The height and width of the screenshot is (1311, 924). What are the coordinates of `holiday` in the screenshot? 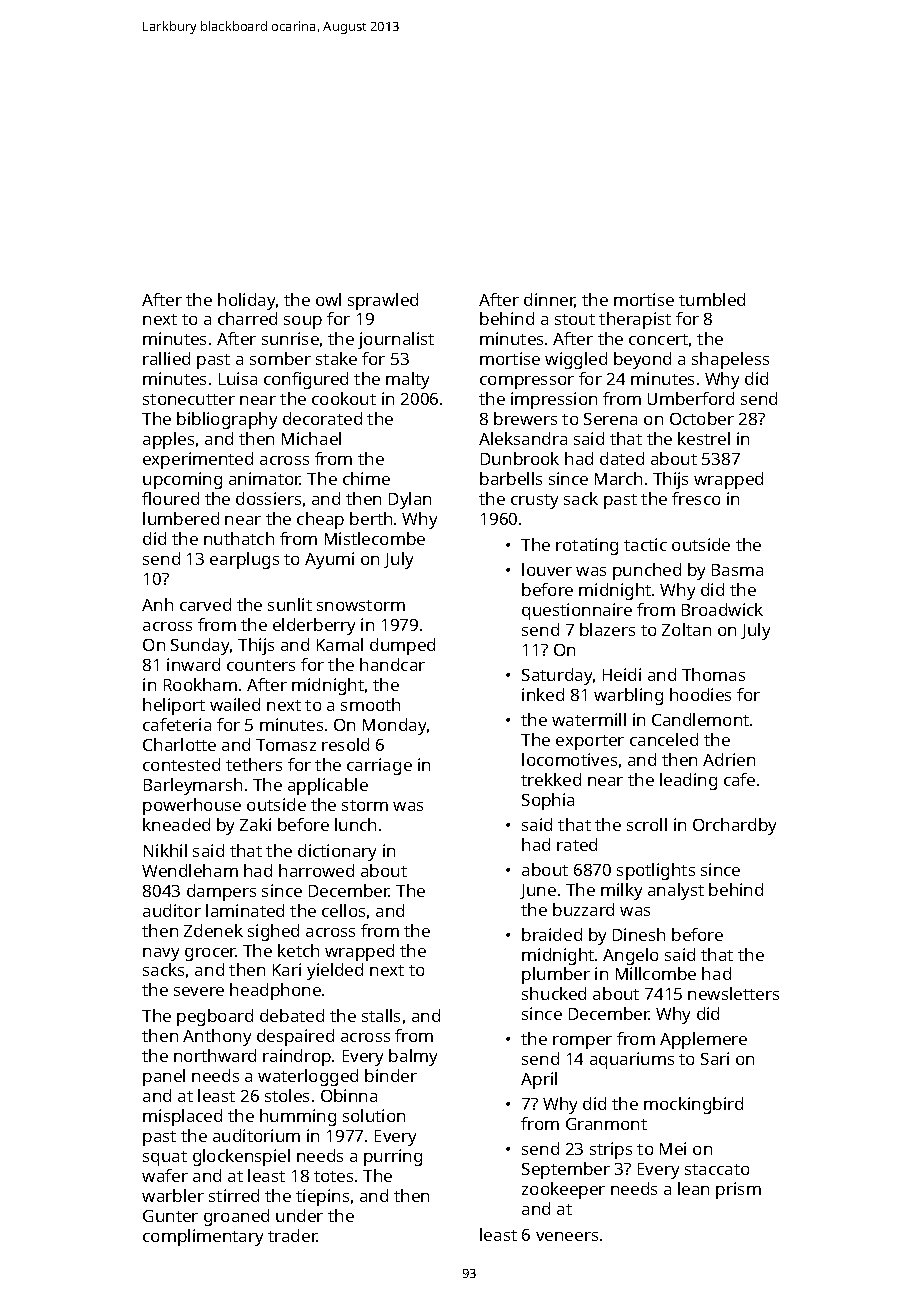 It's located at (246, 301).
